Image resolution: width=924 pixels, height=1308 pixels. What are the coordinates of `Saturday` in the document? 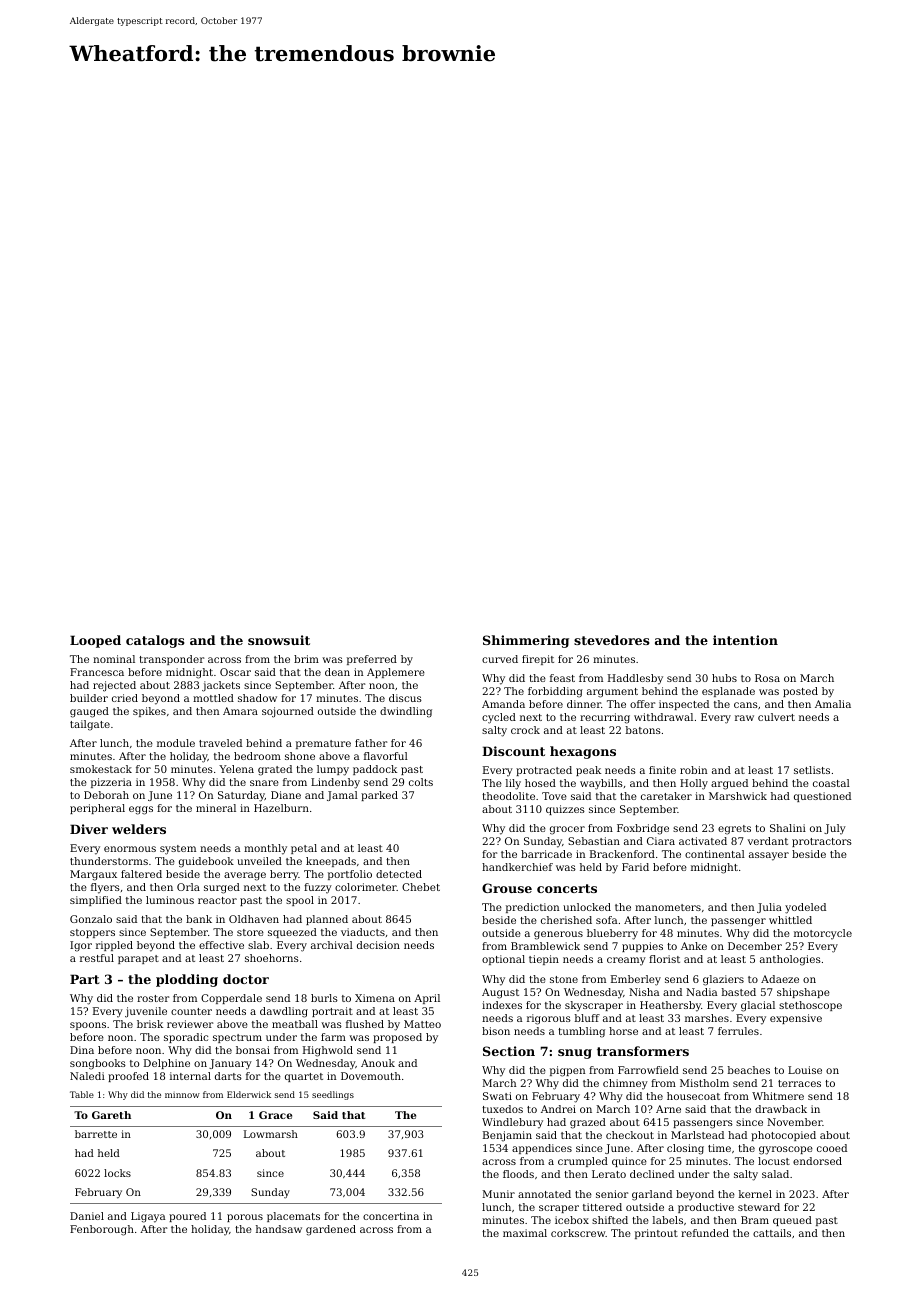 It's located at (241, 796).
